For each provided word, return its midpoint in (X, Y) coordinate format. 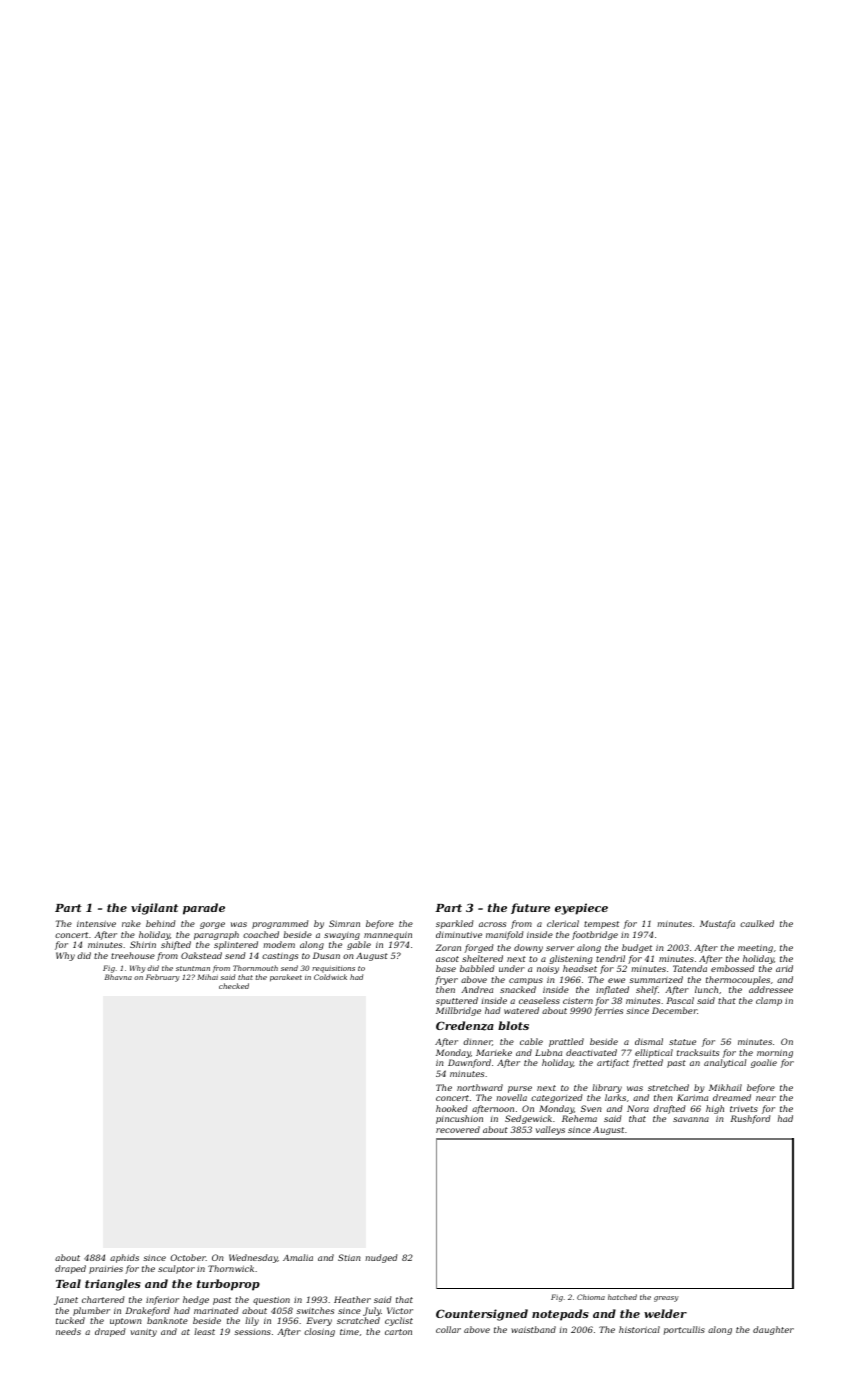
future (530, 908)
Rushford (750, 1119)
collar (448, 1329)
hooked (451, 1108)
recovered (458, 1129)
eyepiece (581, 909)
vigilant (154, 909)
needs (68, 1331)
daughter (773, 1330)
